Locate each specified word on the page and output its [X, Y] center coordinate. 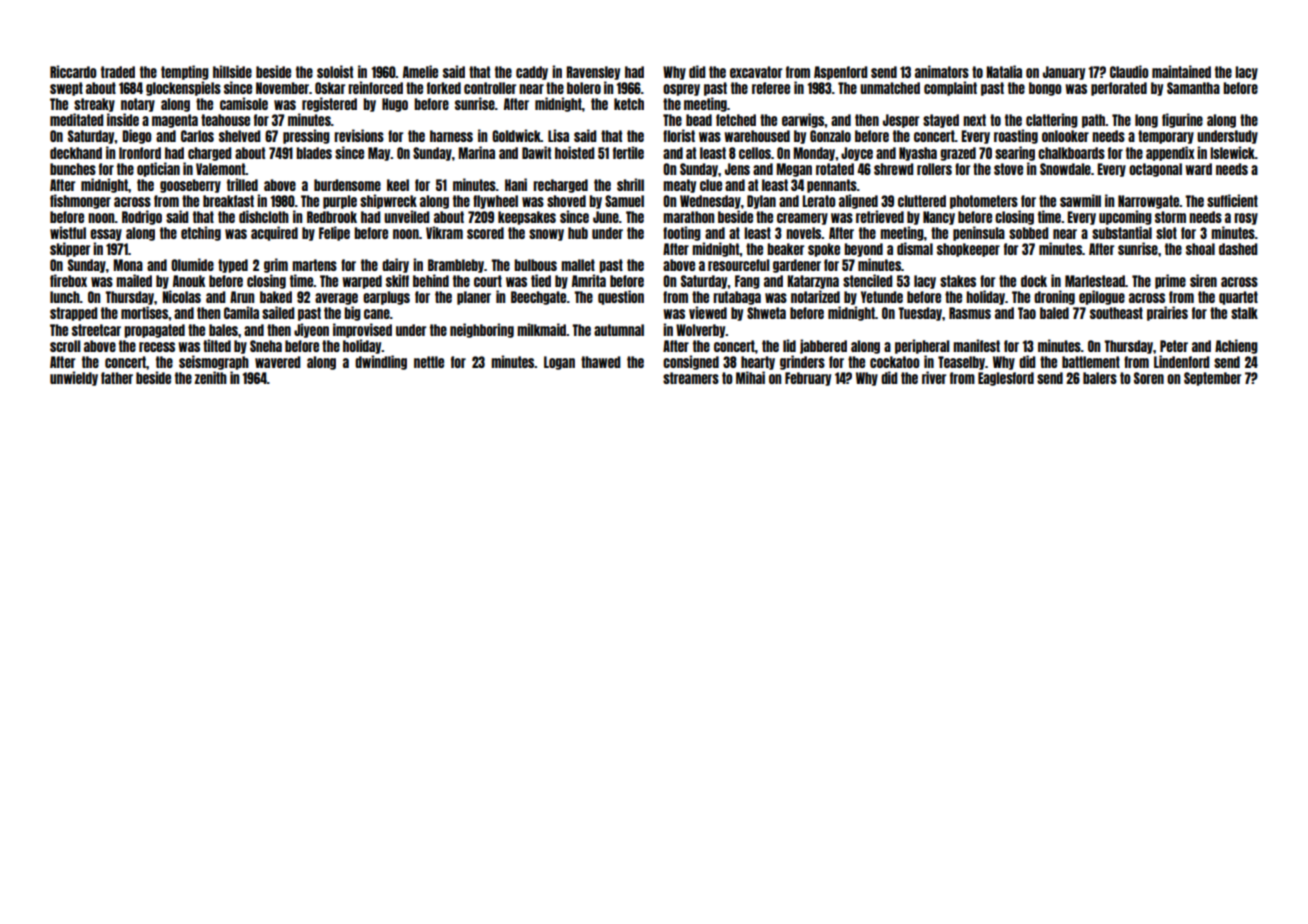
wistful [68, 232]
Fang [747, 282]
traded [118, 72]
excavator [756, 72]
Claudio [1129, 71]
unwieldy [74, 378]
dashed [1238, 249]
